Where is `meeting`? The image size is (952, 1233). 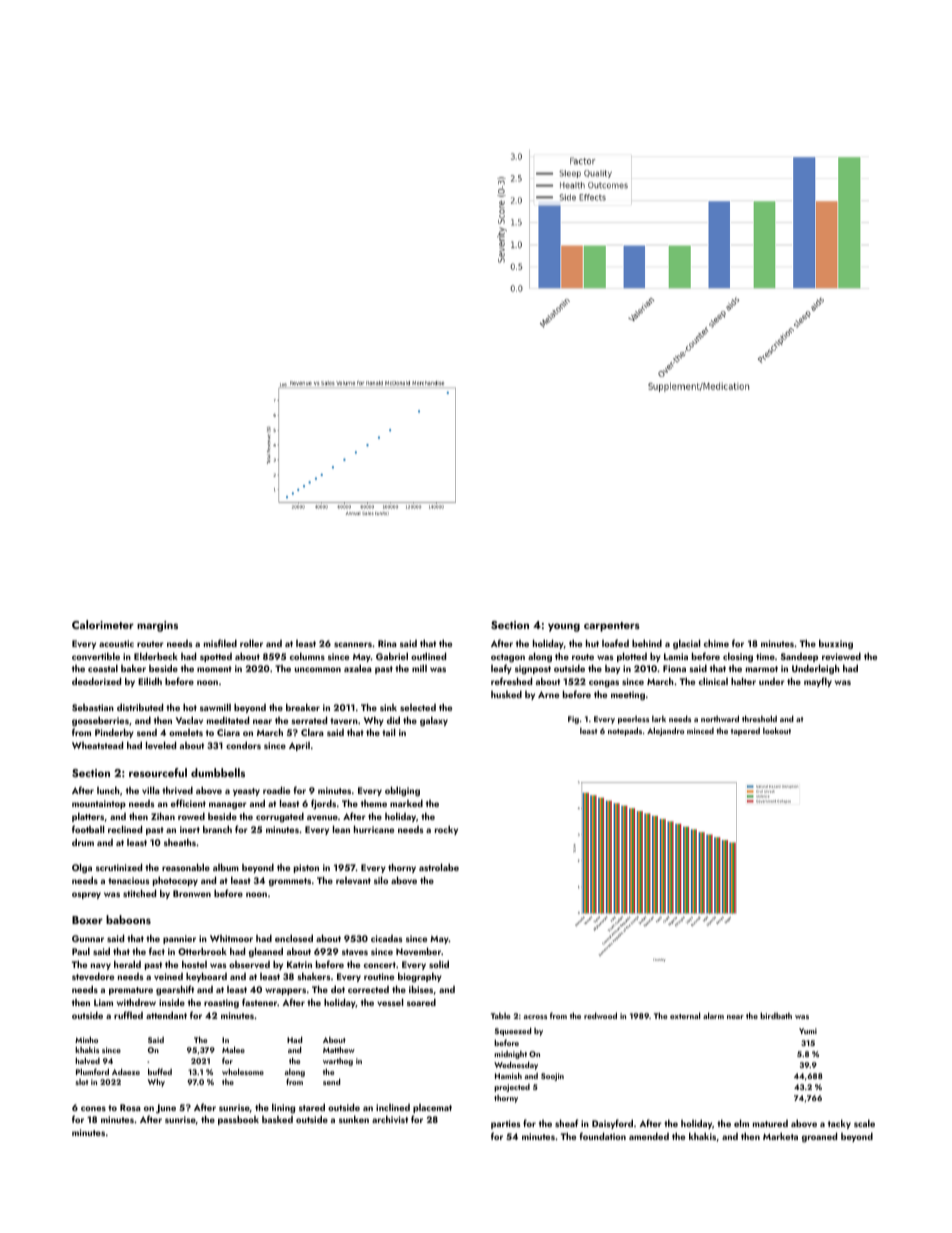
meeting is located at coordinates (628, 695).
